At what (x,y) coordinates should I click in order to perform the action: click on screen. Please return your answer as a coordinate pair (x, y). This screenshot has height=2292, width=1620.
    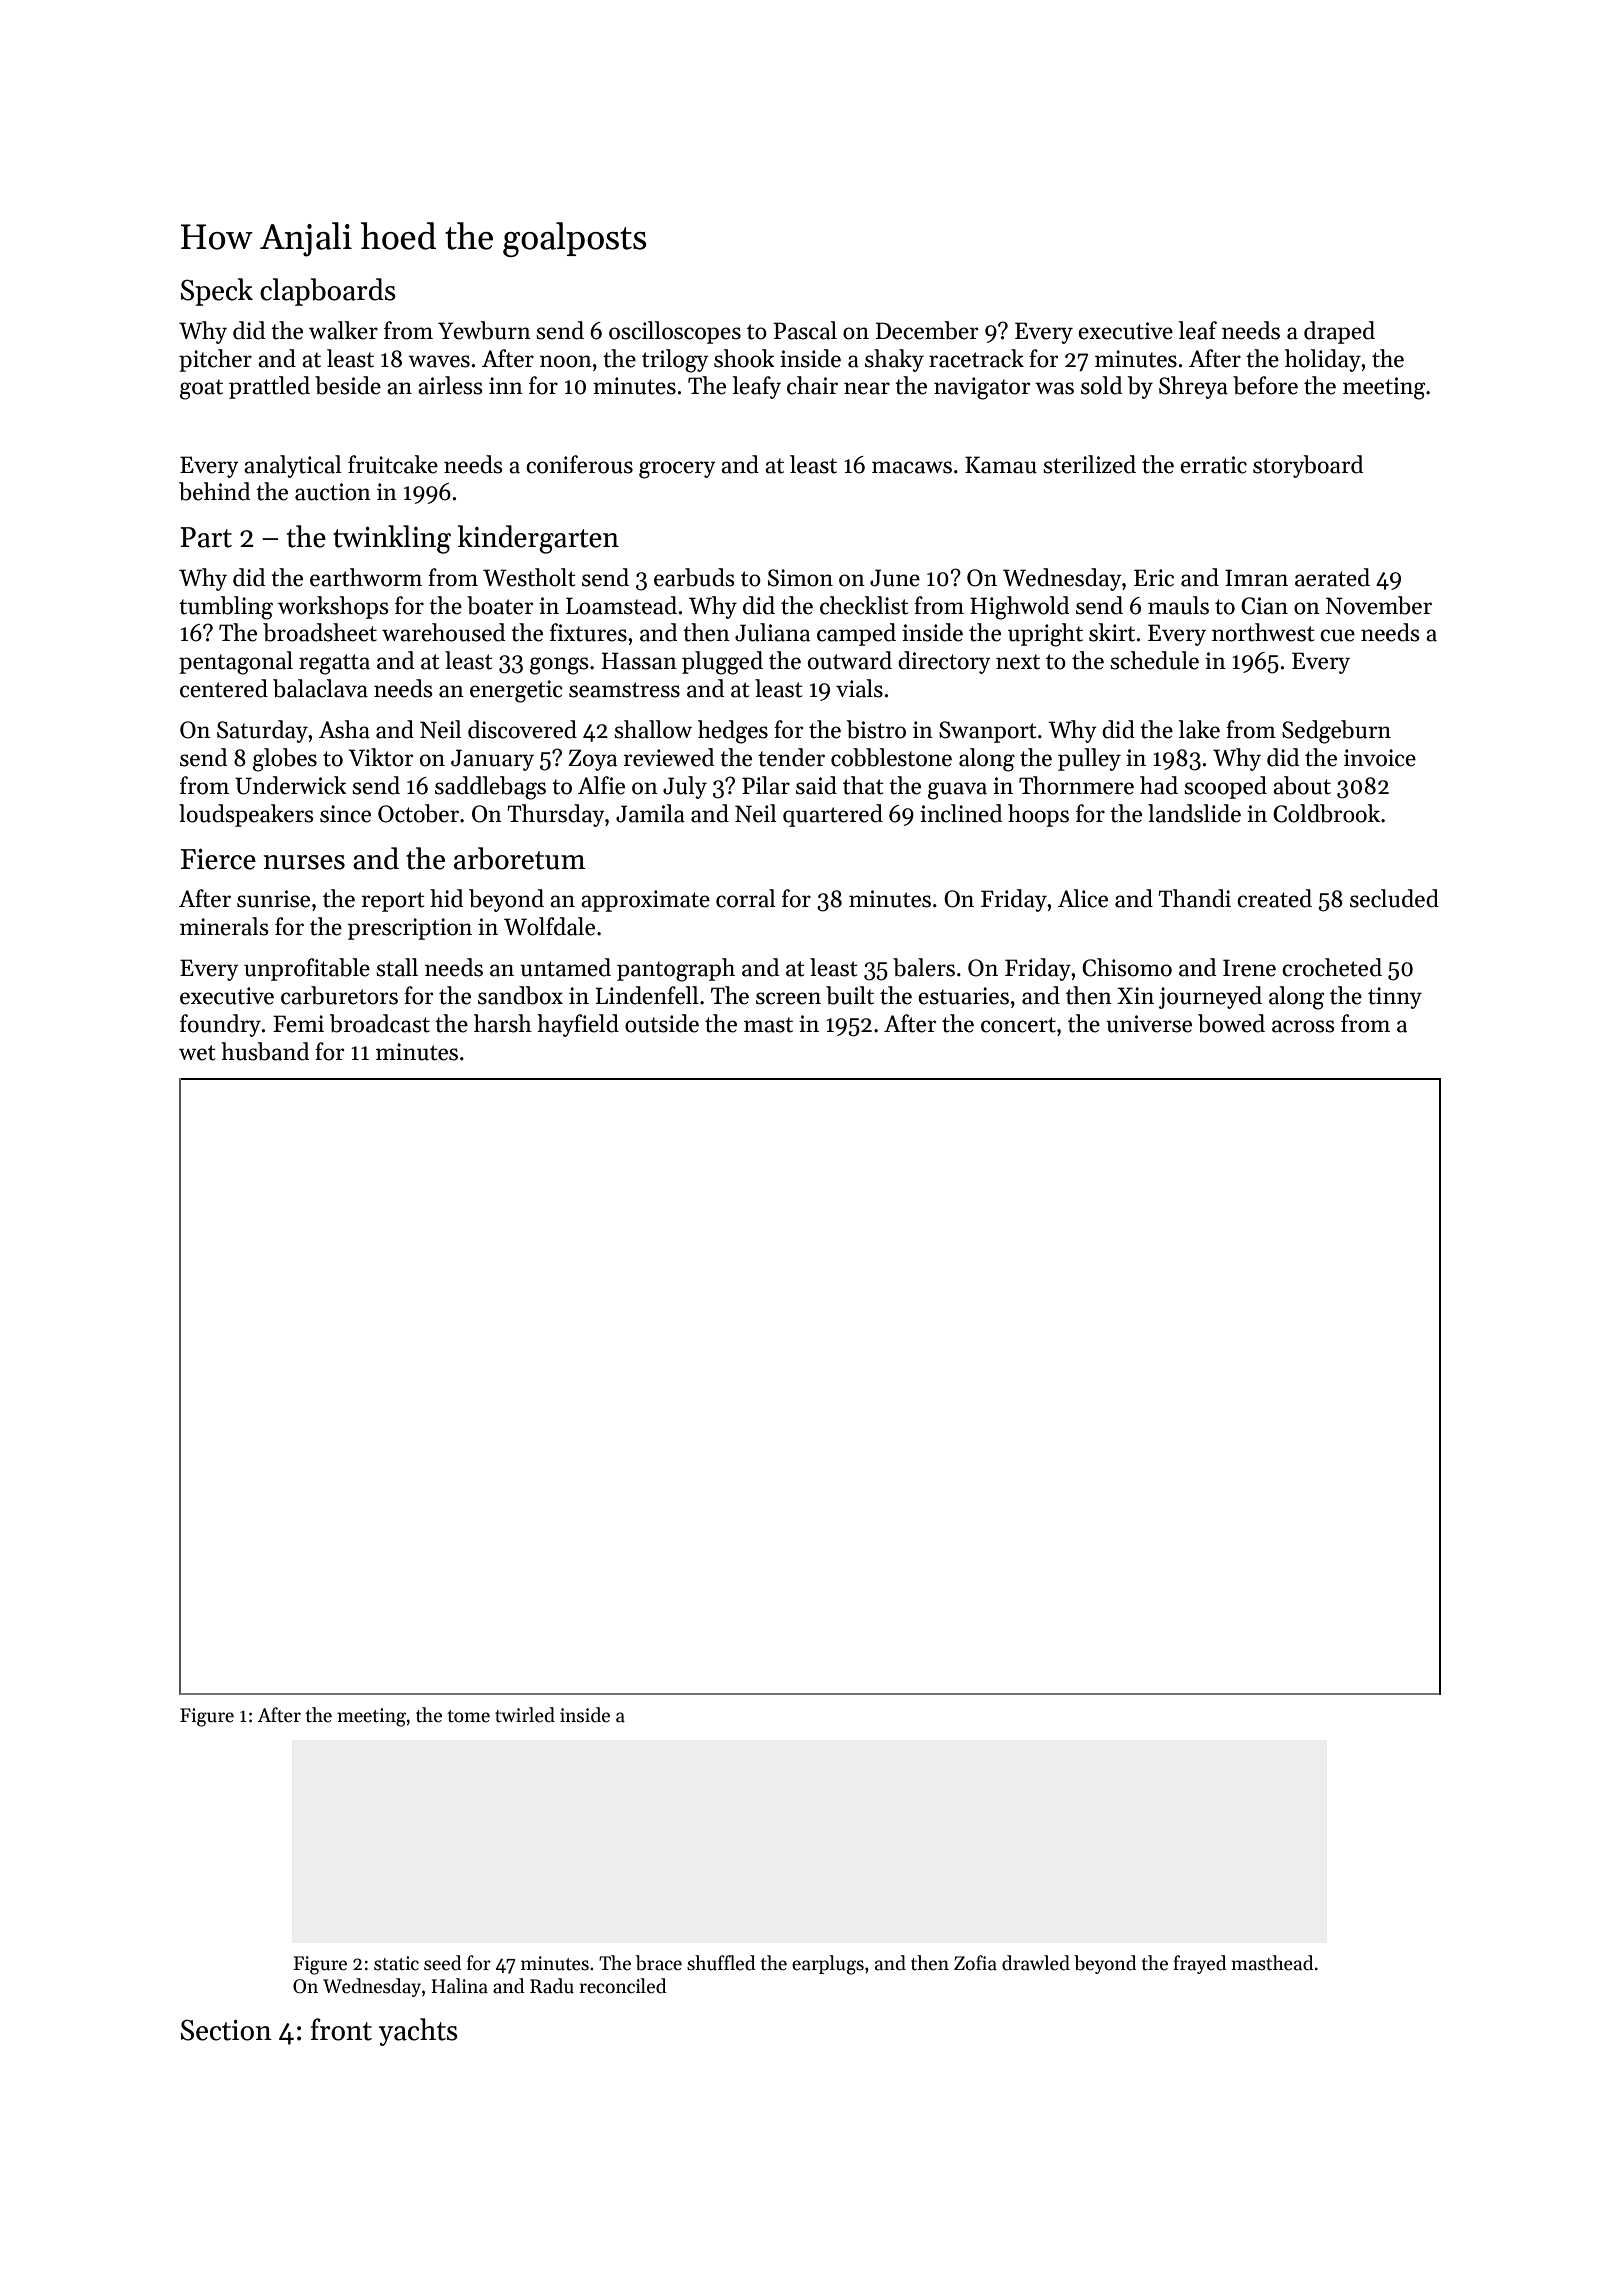
    Looking at the image, I should click on (788, 998).
